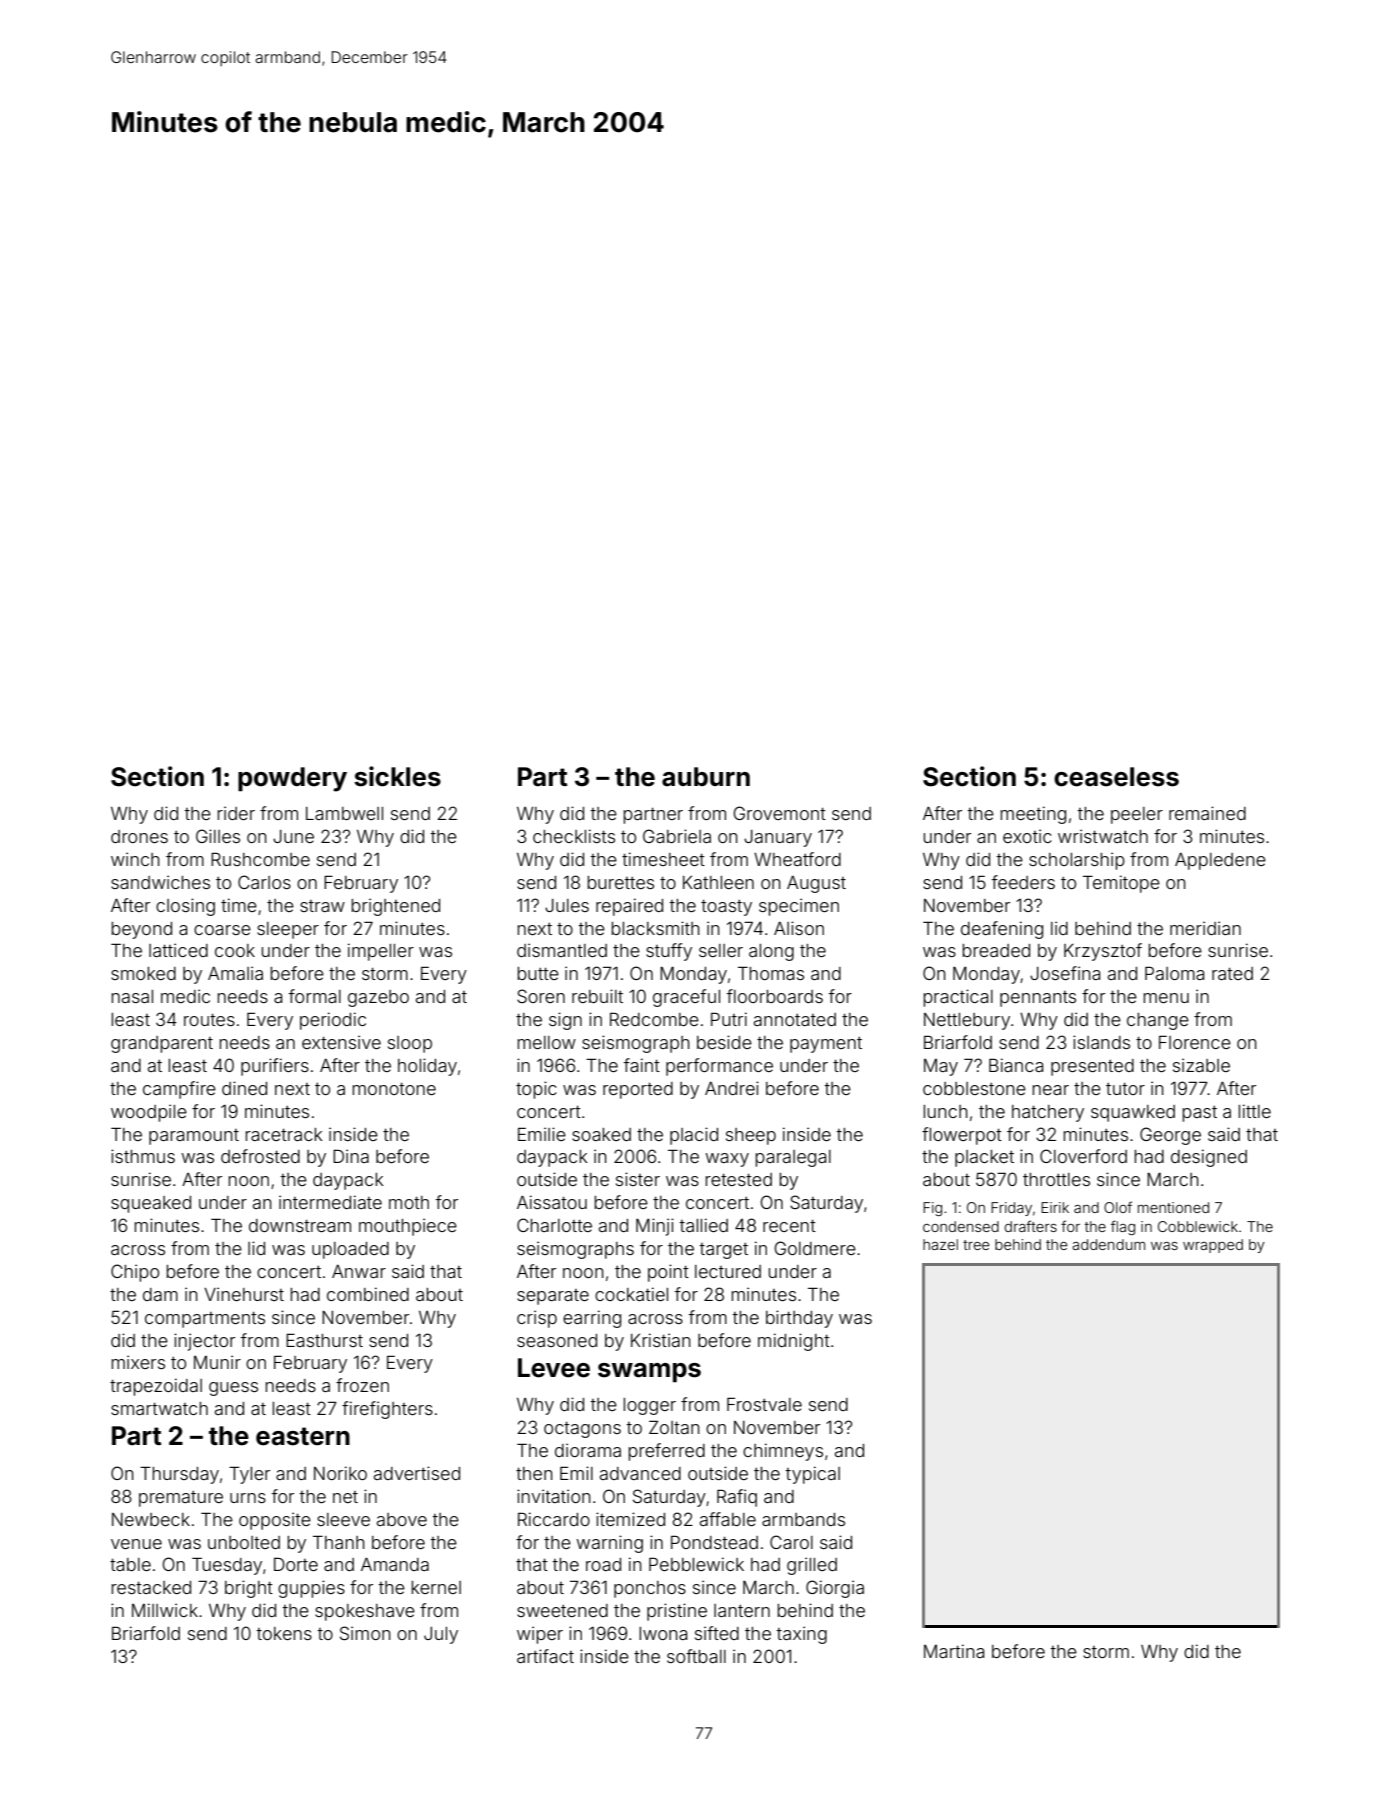 This screenshot has height=1798, width=1390. Describe the element at coordinates (260, 1156) in the screenshot. I see `defrosted` at that location.
